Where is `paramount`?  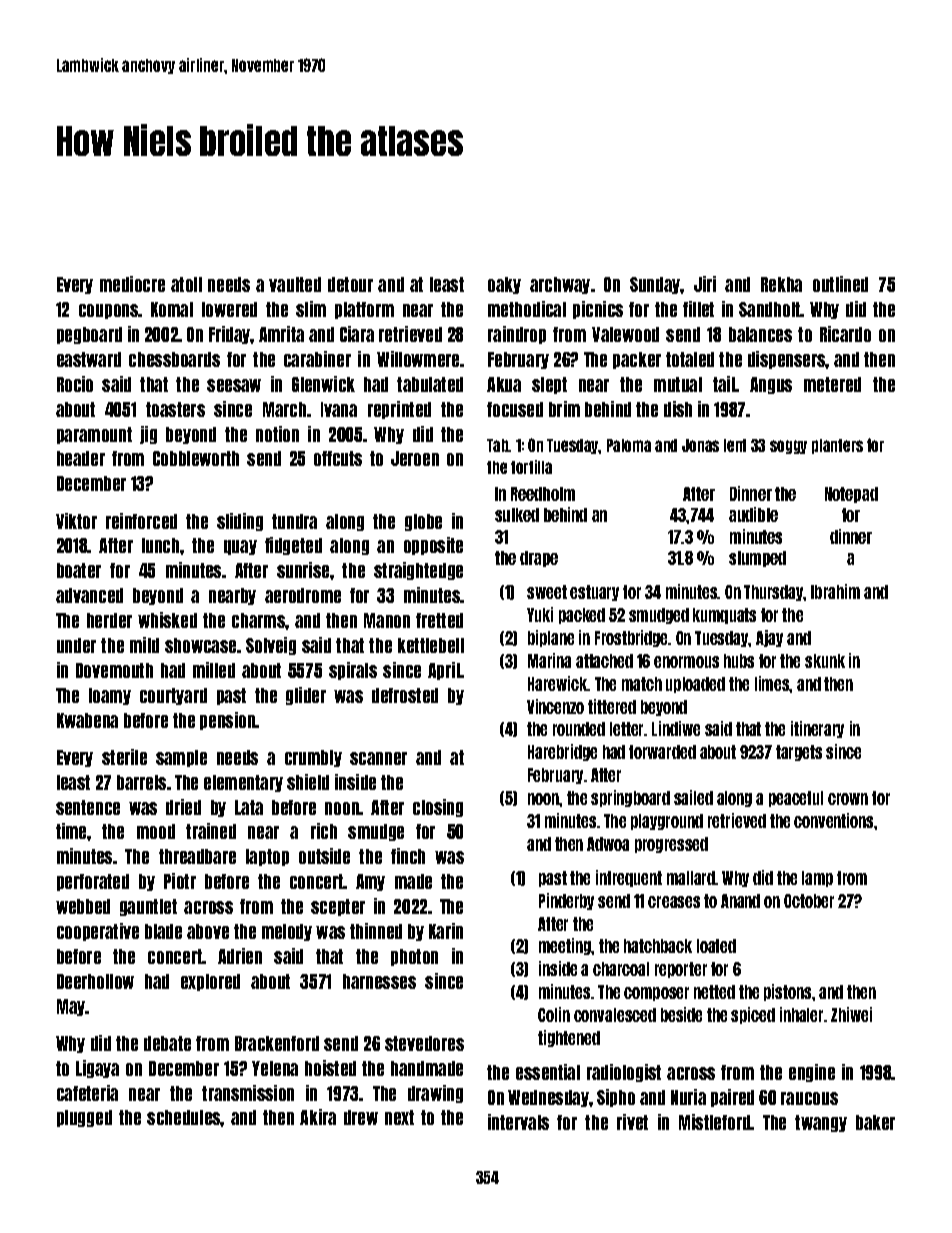 paramount is located at coordinates (94, 435).
